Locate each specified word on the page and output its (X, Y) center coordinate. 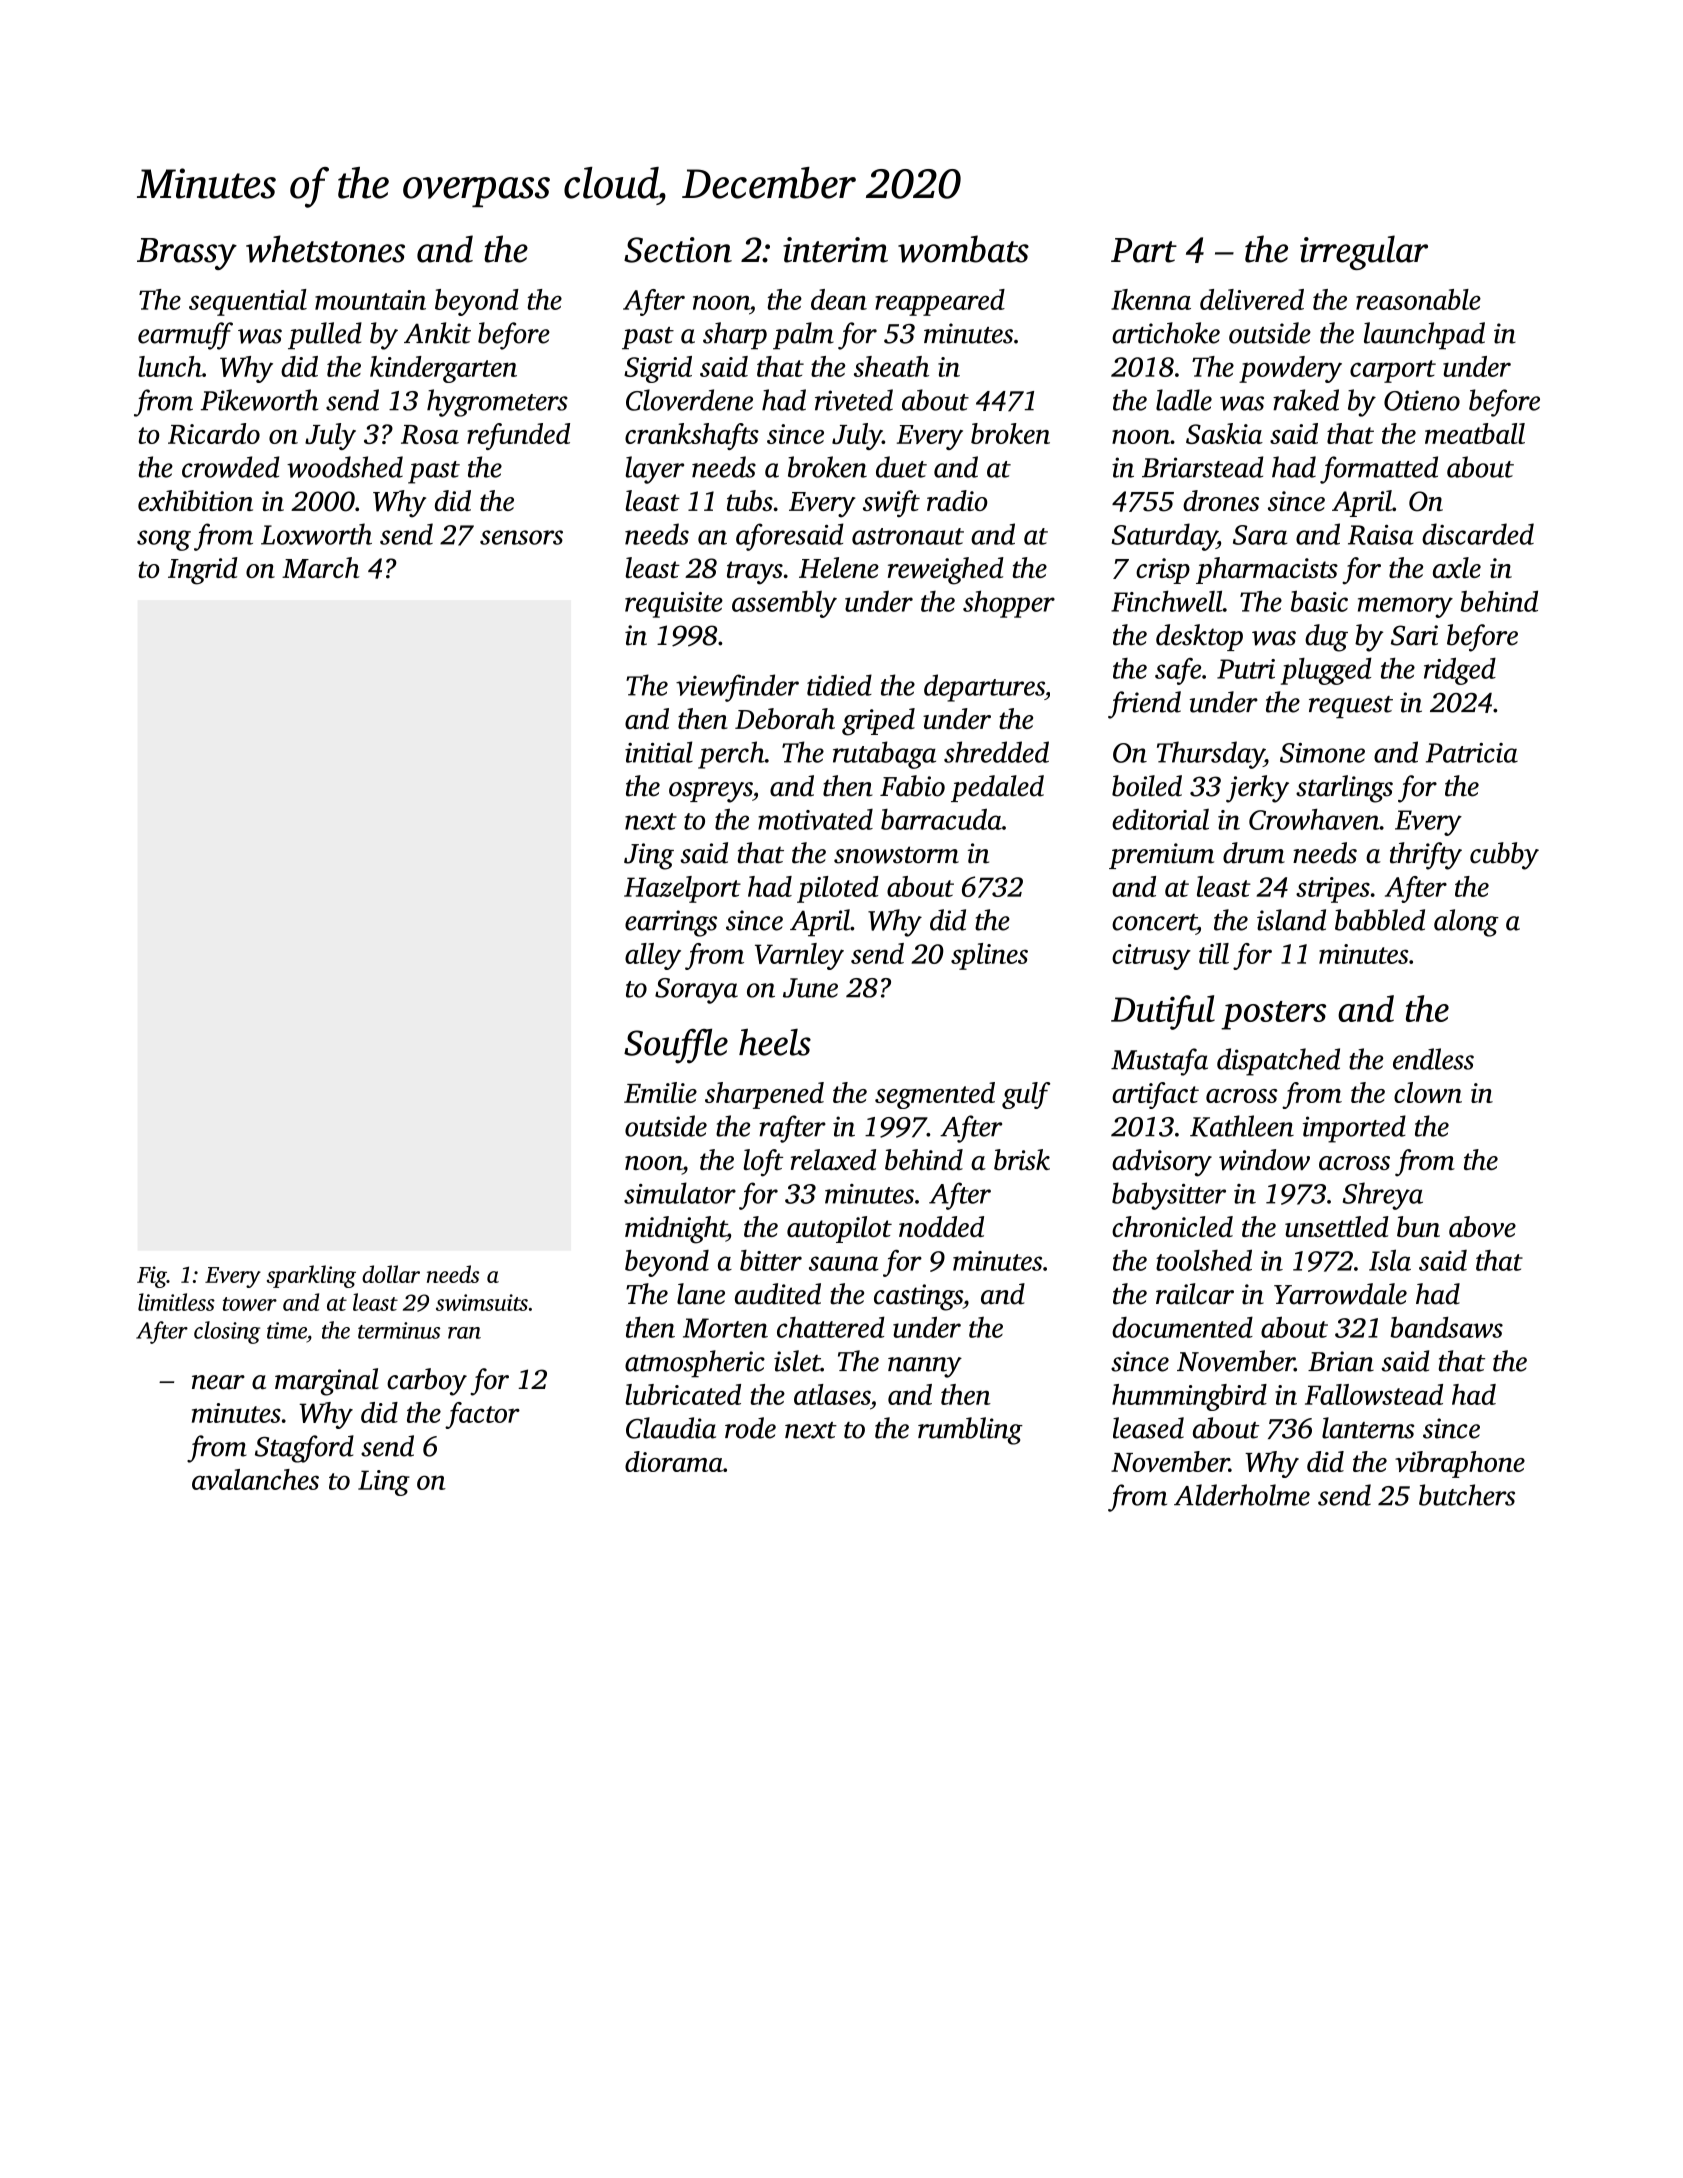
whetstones (325, 249)
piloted (838, 889)
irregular (1364, 252)
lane (701, 1294)
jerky (1257, 789)
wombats (963, 249)
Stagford (304, 1449)
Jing (649, 856)
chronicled (1172, 1226)
